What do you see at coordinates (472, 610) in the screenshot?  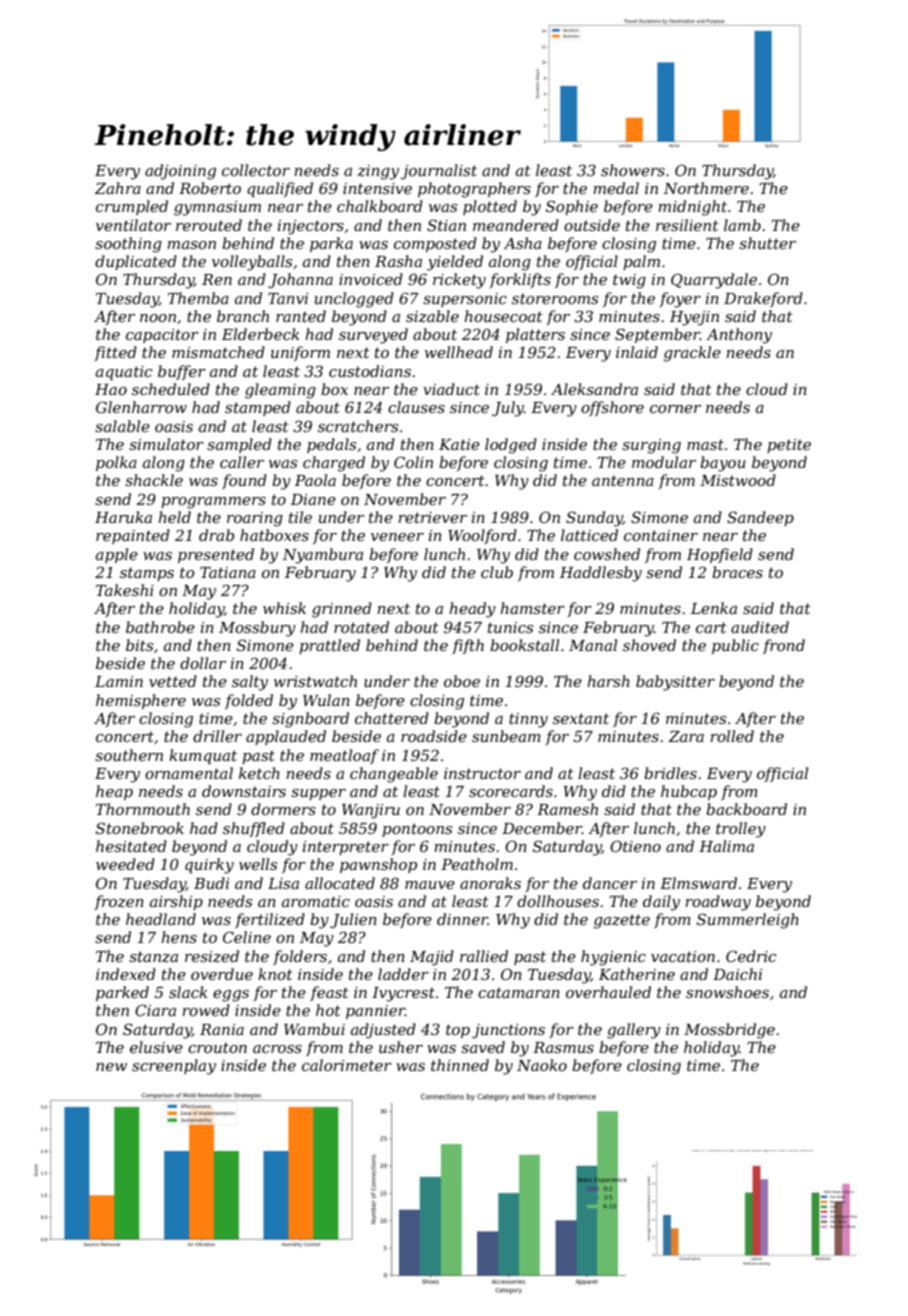 I see `heady` at bounding box center [472, 610].
